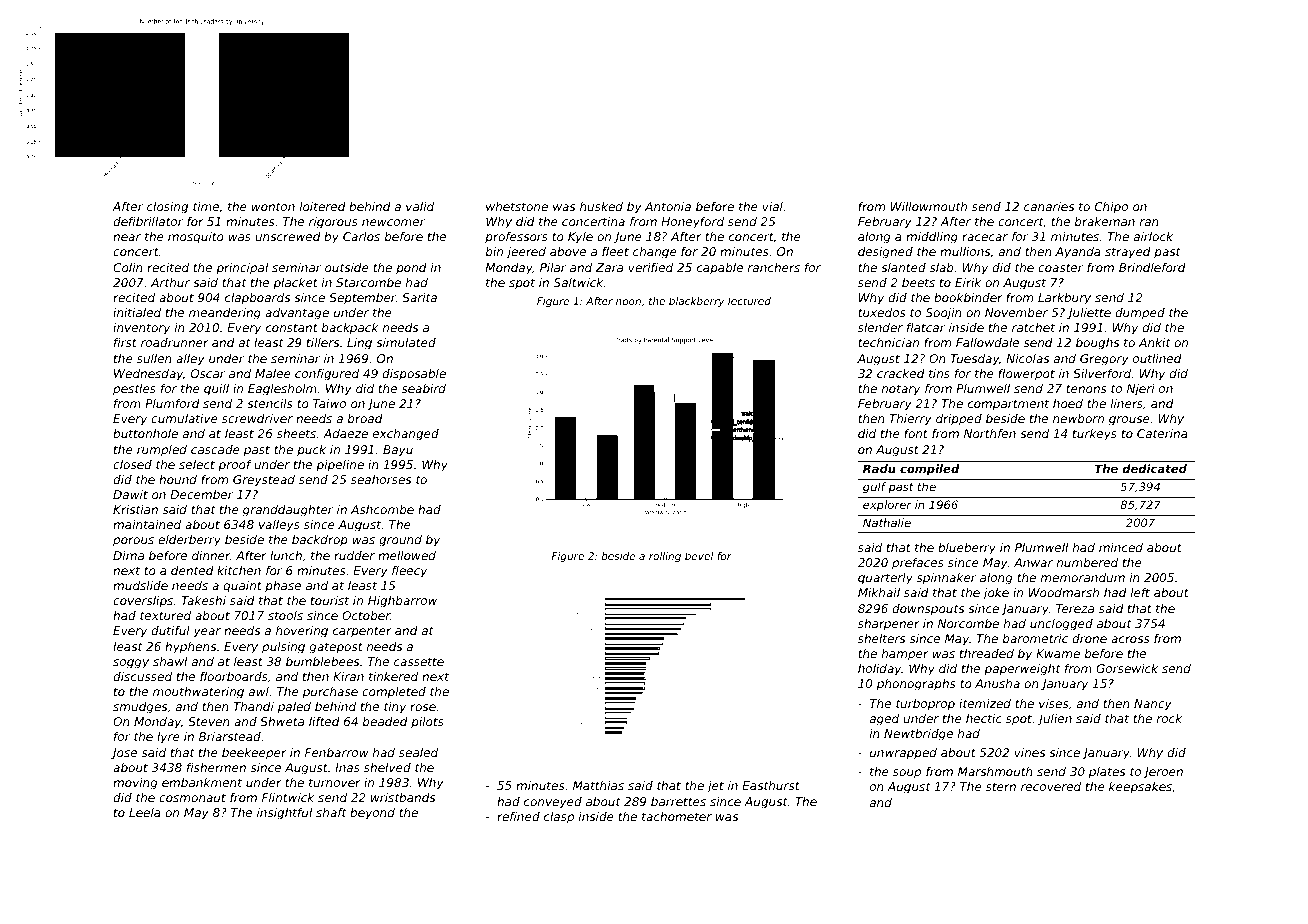 This page has height=924, width=1308. I want to click on Mikhail, so click(879, 592).
